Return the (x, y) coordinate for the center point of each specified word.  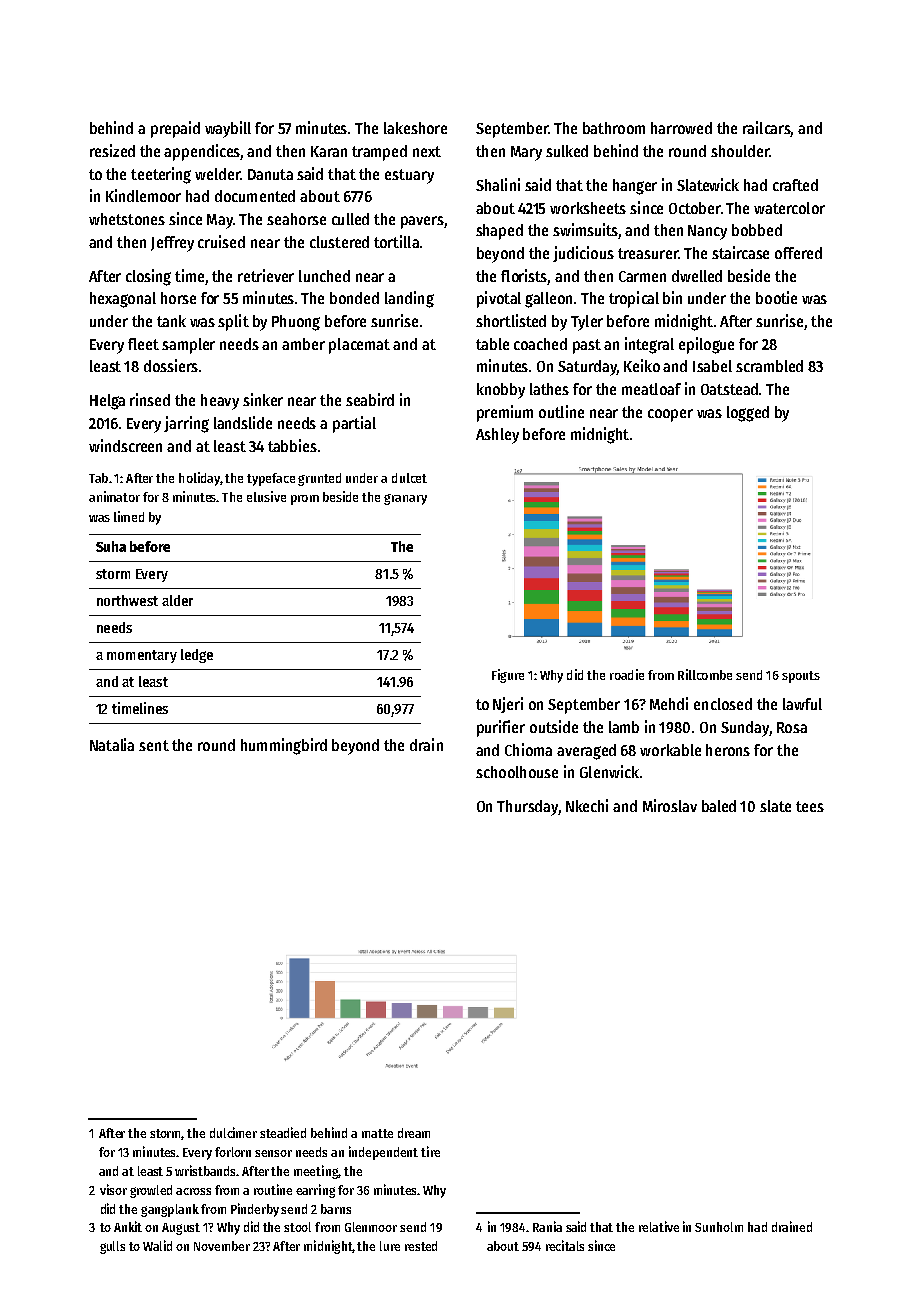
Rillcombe (705, 674)
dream (414, 1133)
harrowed (681, 128)
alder (177, 600)
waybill (228, 129)
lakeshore (415, 128)
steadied (283, 1132)
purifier (501, 728)
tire (430, 1151)
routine (273, 1189)
